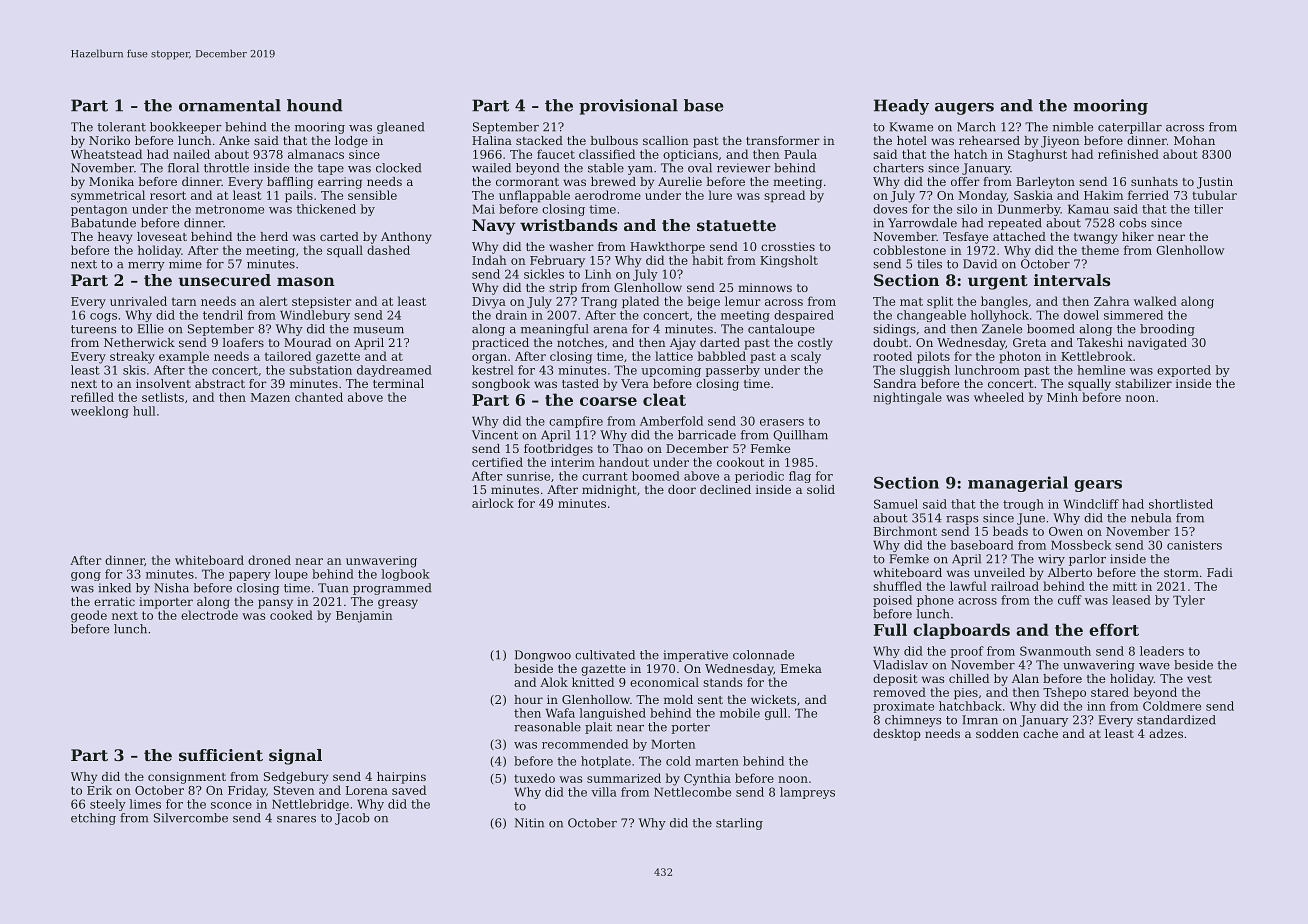 This screenshot has width=1308, height=924. Describe the element at coordinates (673, 744) in the screenshot. I see `Morten` at that location.
